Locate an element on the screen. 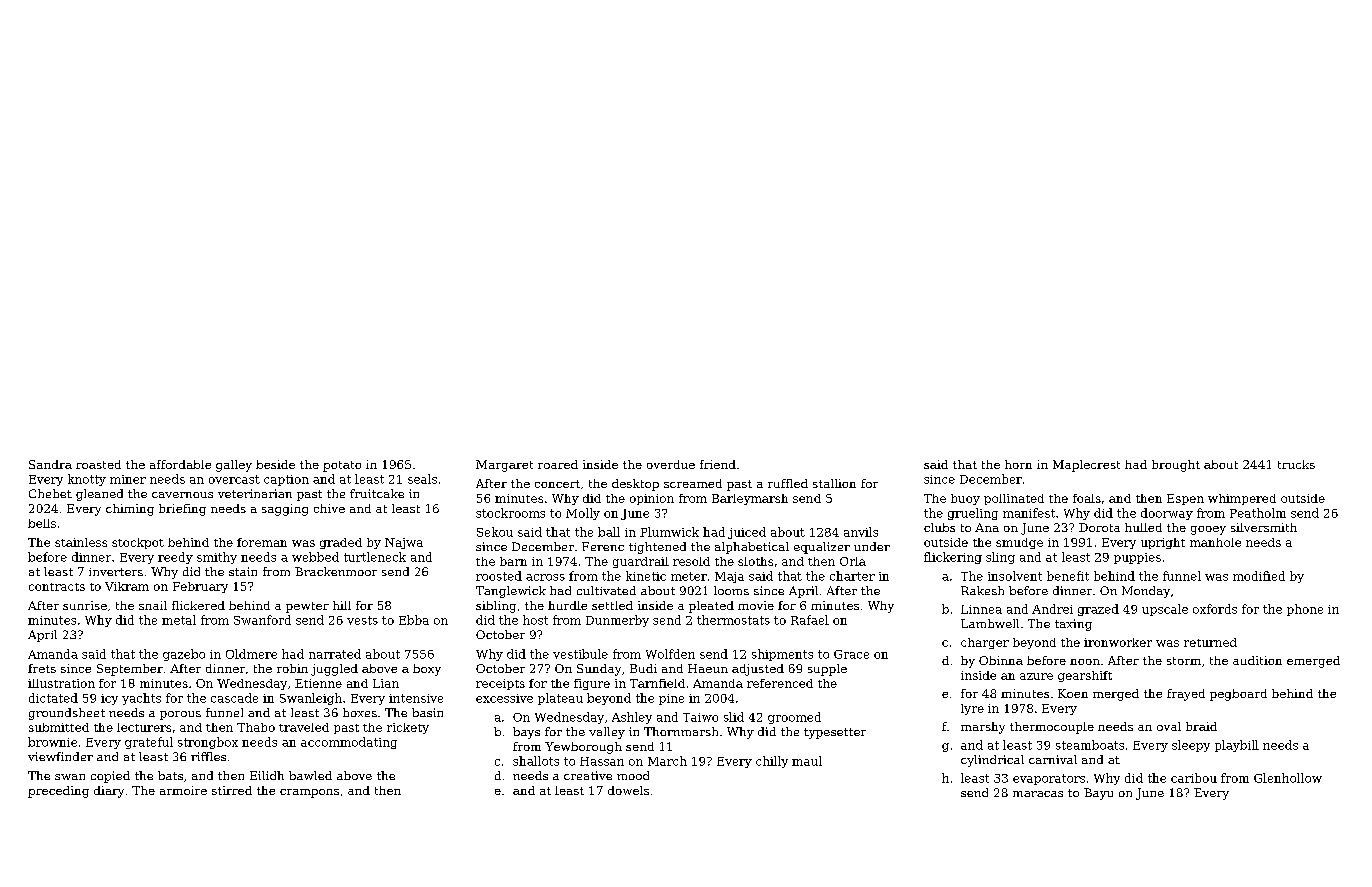  grateful is located at coordinates (149, 743).
